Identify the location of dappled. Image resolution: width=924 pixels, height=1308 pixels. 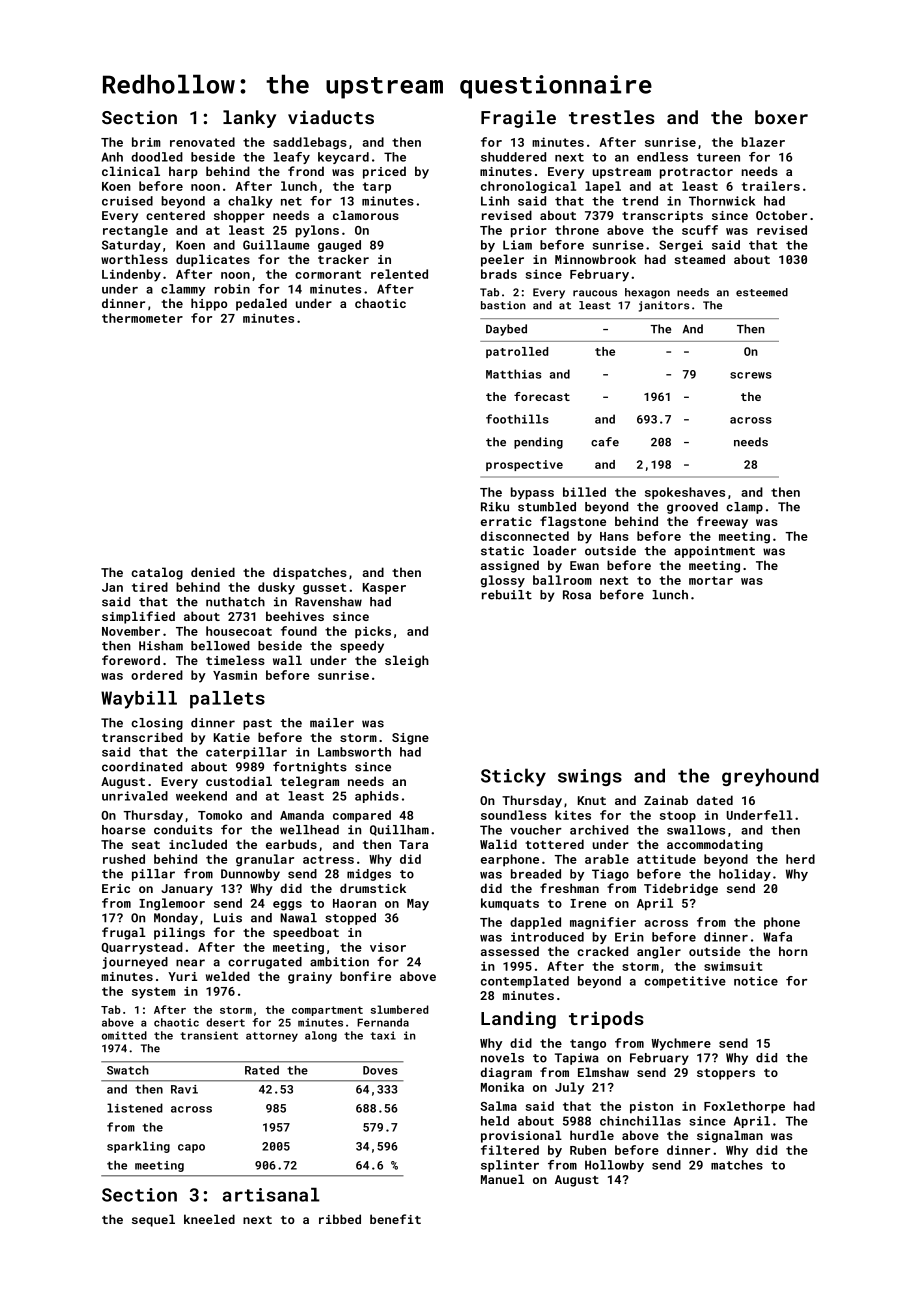
(535, 923).
